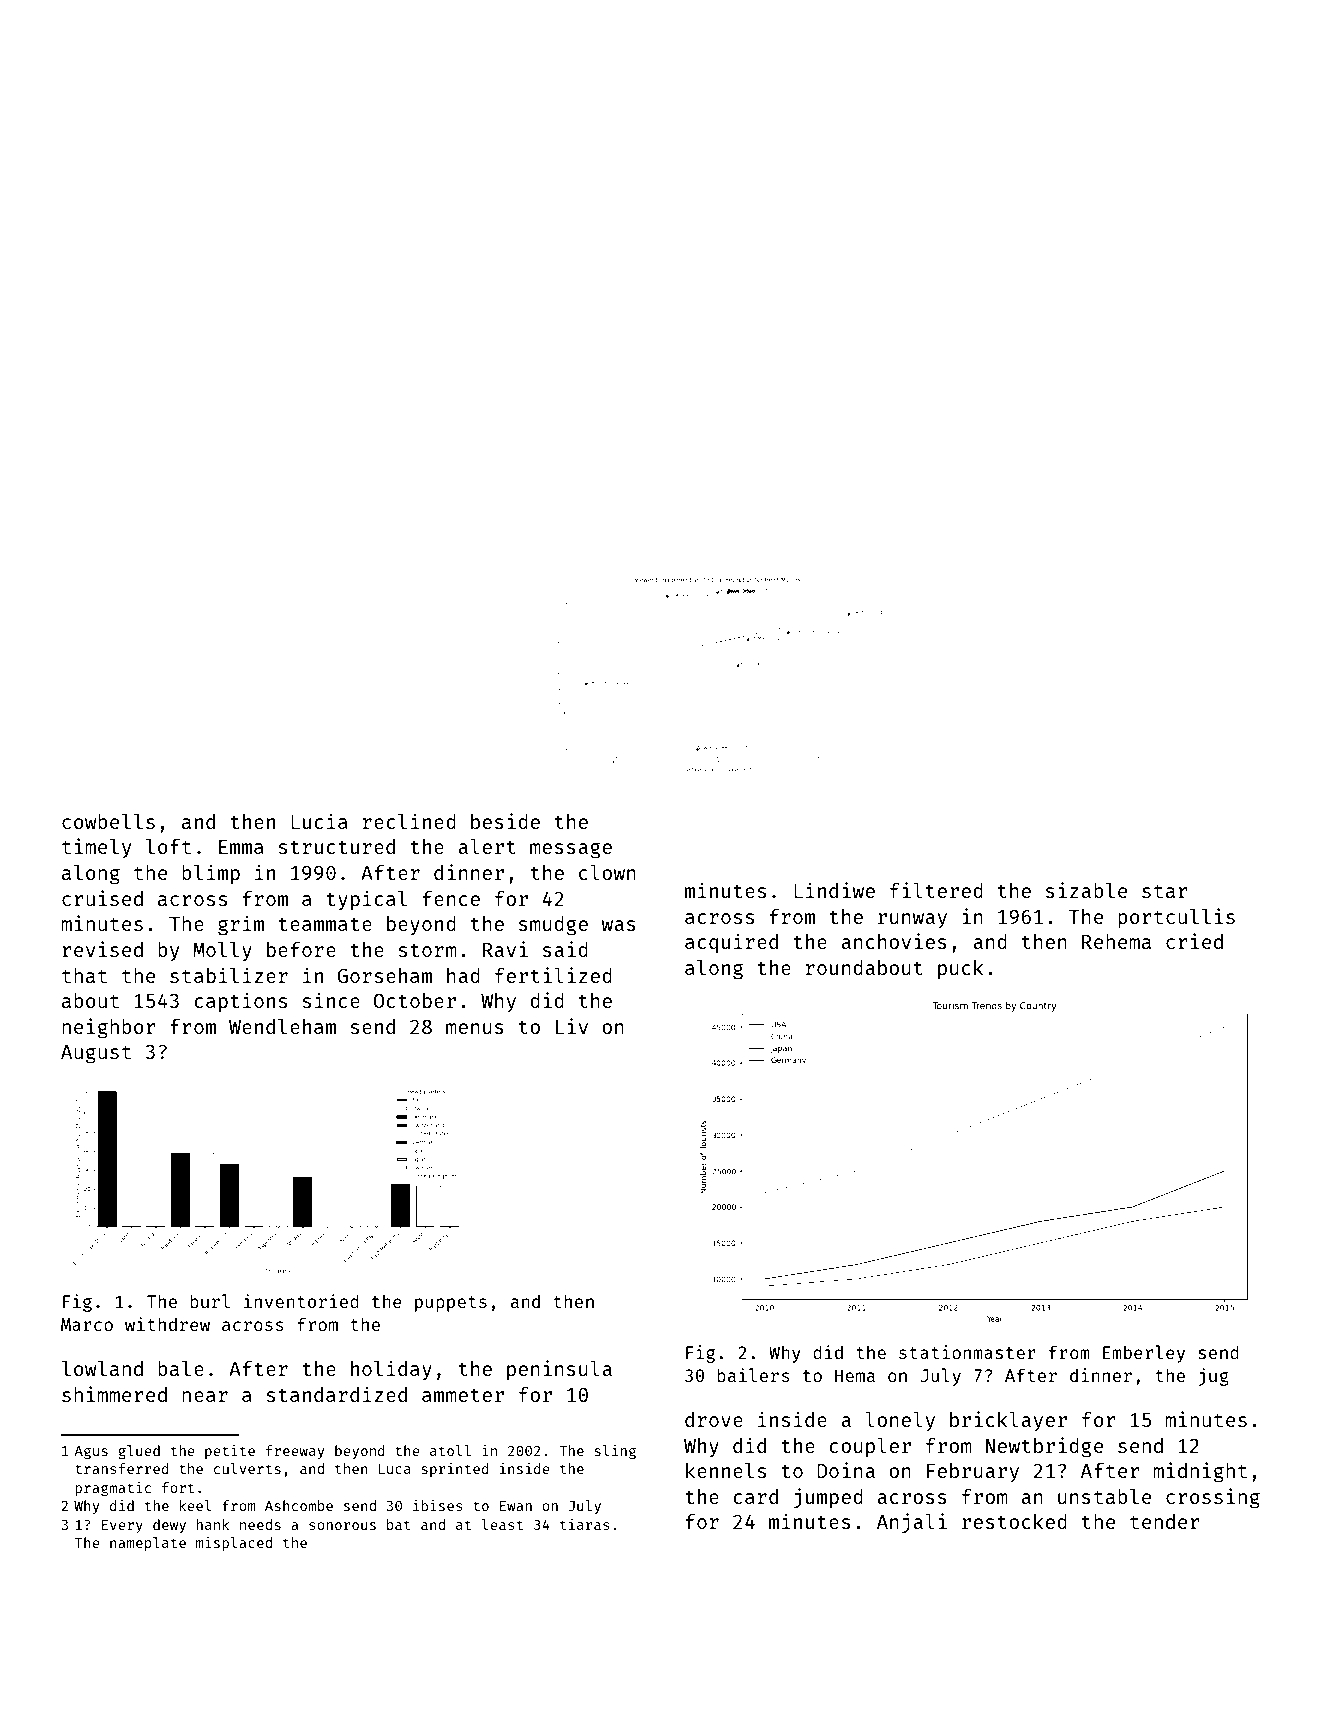  What do you see at coordinates (505, 821) in the page?
I see `beside` at bounding box center [505, 821].
